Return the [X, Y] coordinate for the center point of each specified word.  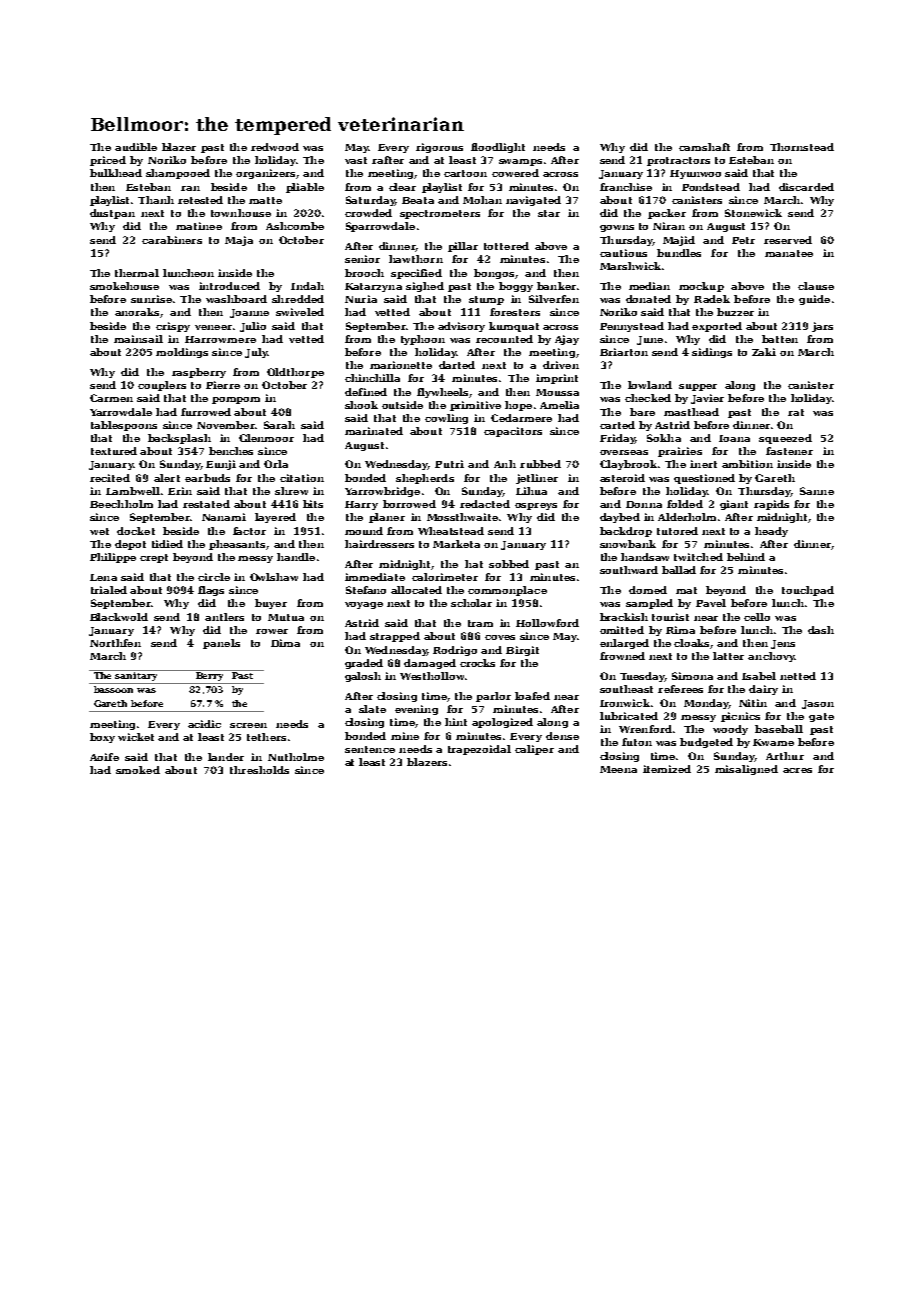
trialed [109, 590]
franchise [626, 187]
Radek [712, 299]
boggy [516, 287]
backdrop [626, 532]
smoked [138, 770]
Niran [669, 226]
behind [746, 557]
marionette [401, 365]
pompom [236, 400]
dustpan [112, 214]
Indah [307, 286]
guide [814, 300]
